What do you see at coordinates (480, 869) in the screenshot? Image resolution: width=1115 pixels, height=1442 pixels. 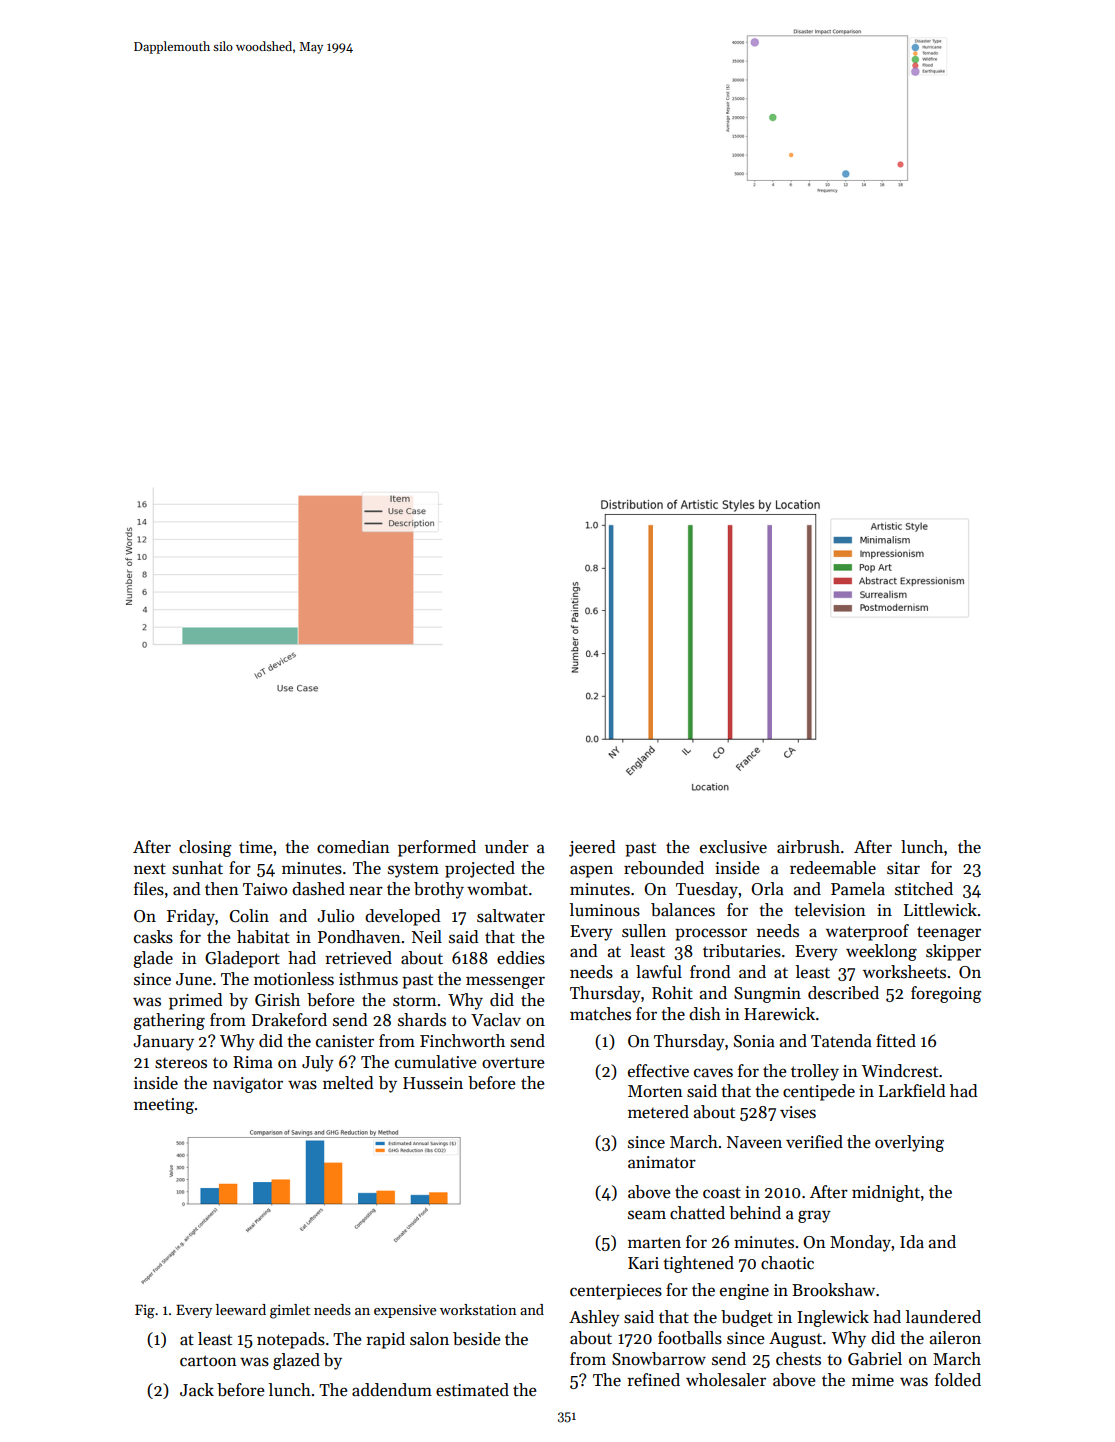 I see `projected` at bounding box center [480, 869].
